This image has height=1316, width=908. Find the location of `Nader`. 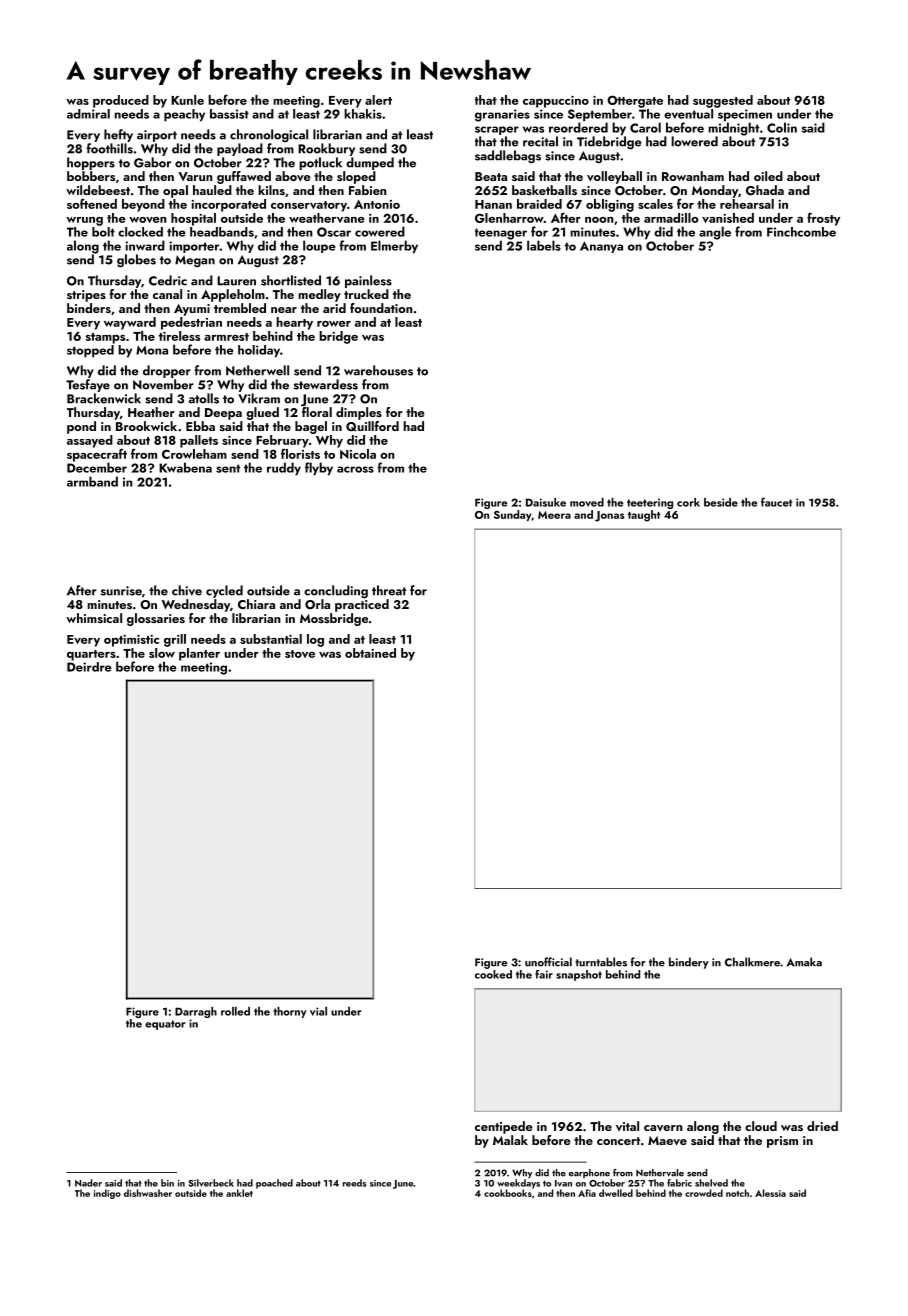

Nader is located at coordinates (88, 1183).
